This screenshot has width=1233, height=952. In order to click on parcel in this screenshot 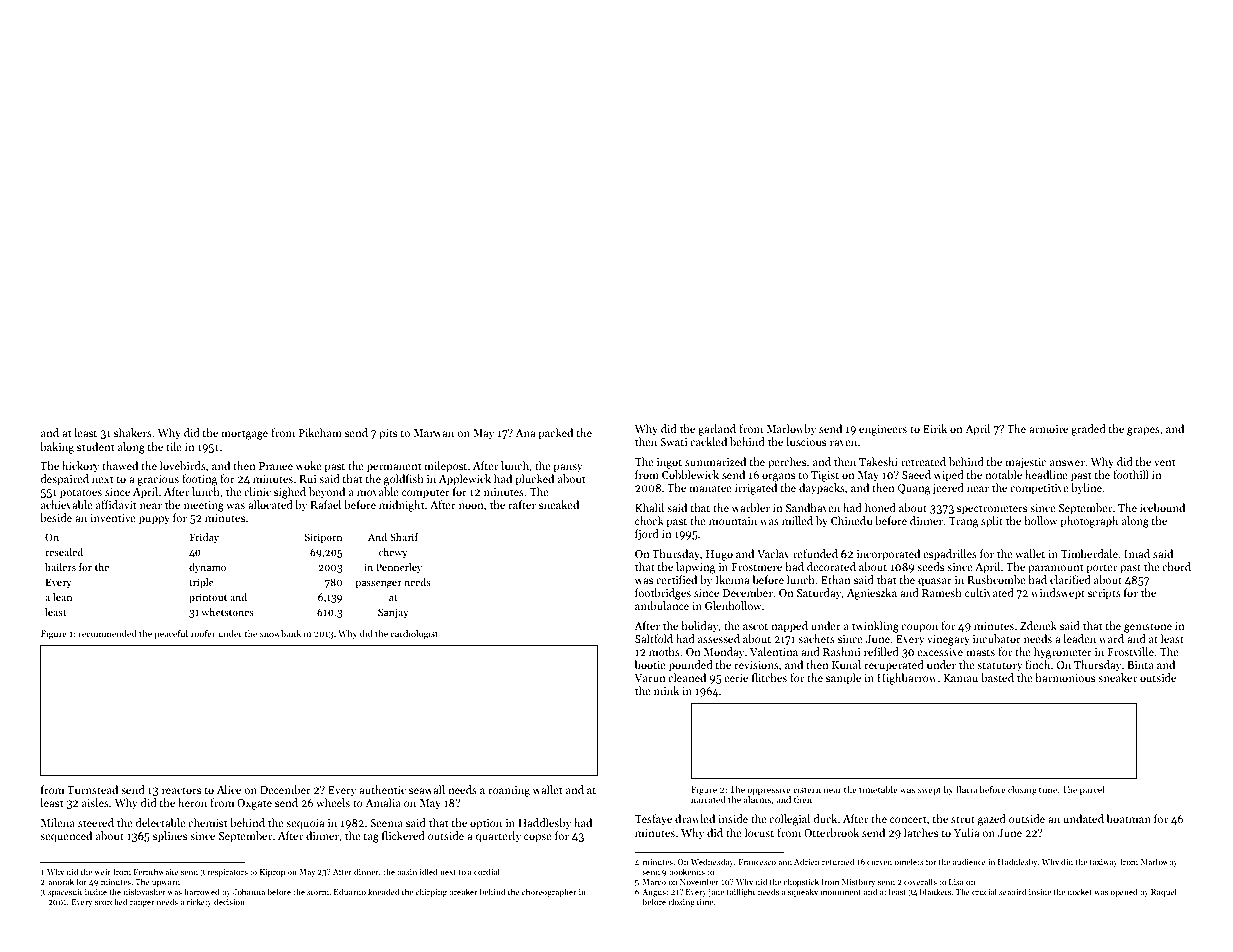, I will do `click(1092, 790)`.
